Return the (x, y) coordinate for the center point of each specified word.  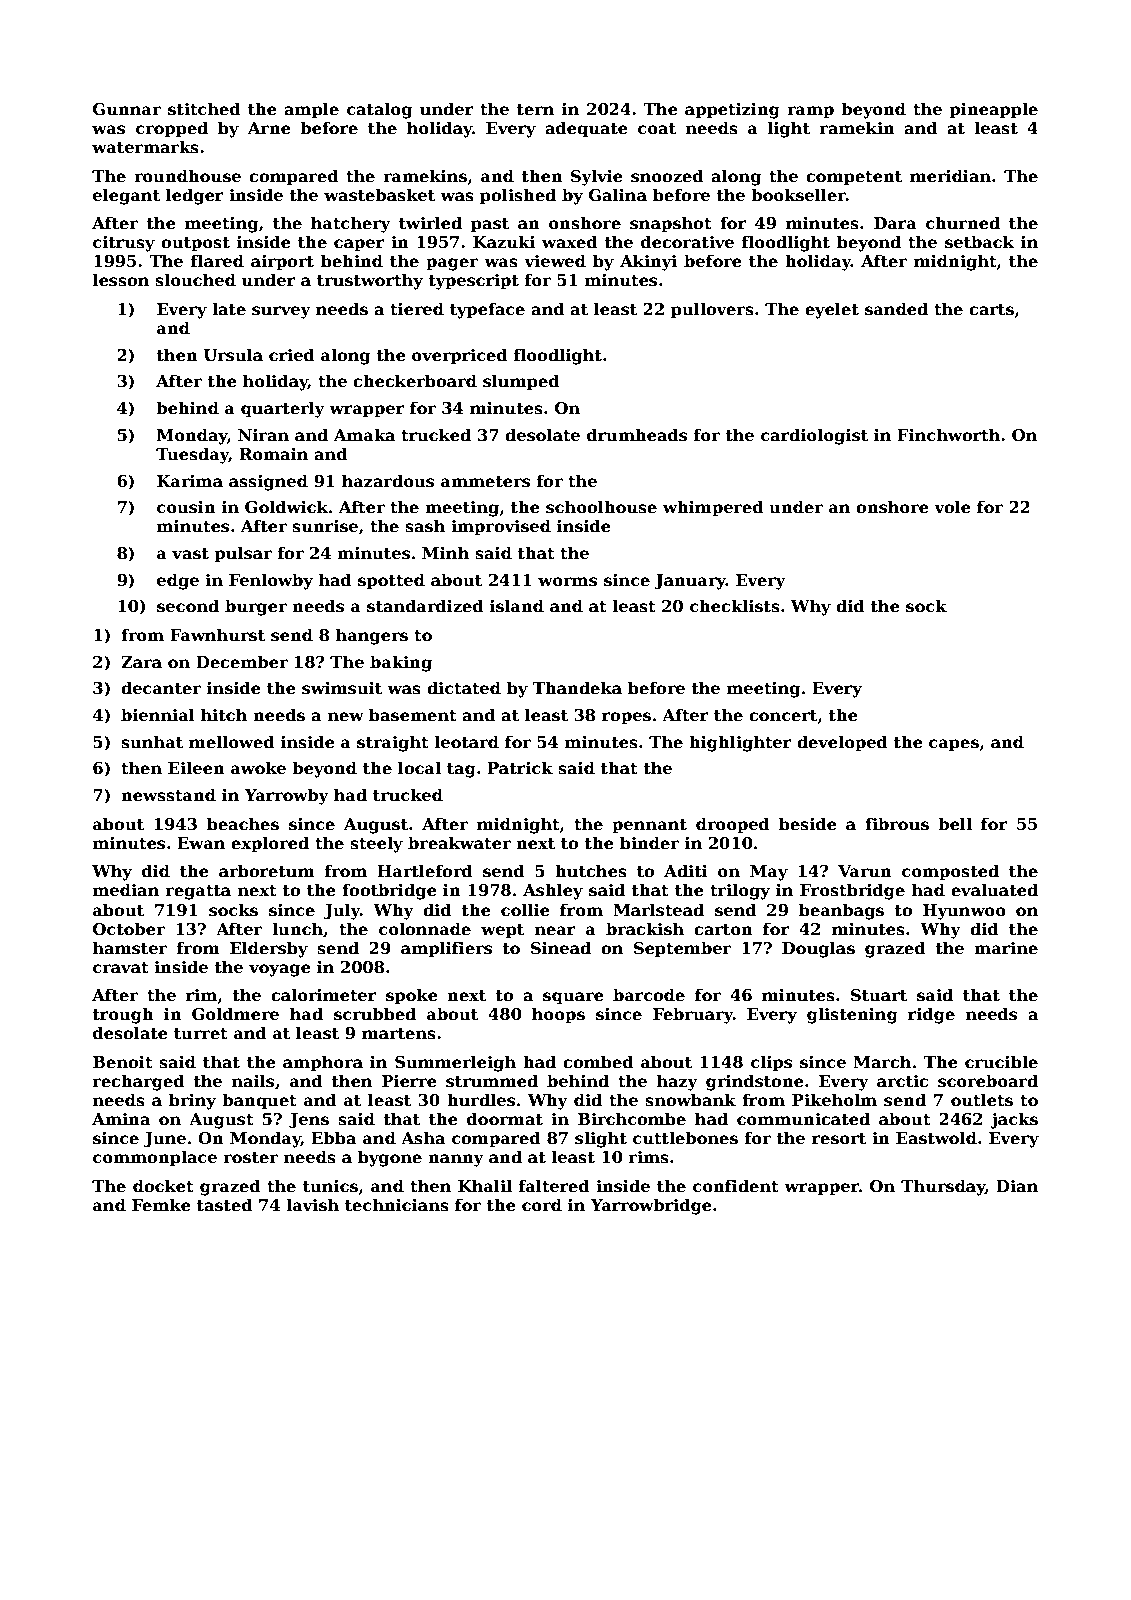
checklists (735, 606)
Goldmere (235, 1014)
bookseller (798, 195)
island (517, 606)
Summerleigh (455, 1063)
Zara (141, 662)
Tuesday (192, 455)
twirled (430, 223)
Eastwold (936, 1138)
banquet (259, 1101)
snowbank (690, 1100)
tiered (417, 309)
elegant (126, 196)
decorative (687, 242)
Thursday (943, 1187)
